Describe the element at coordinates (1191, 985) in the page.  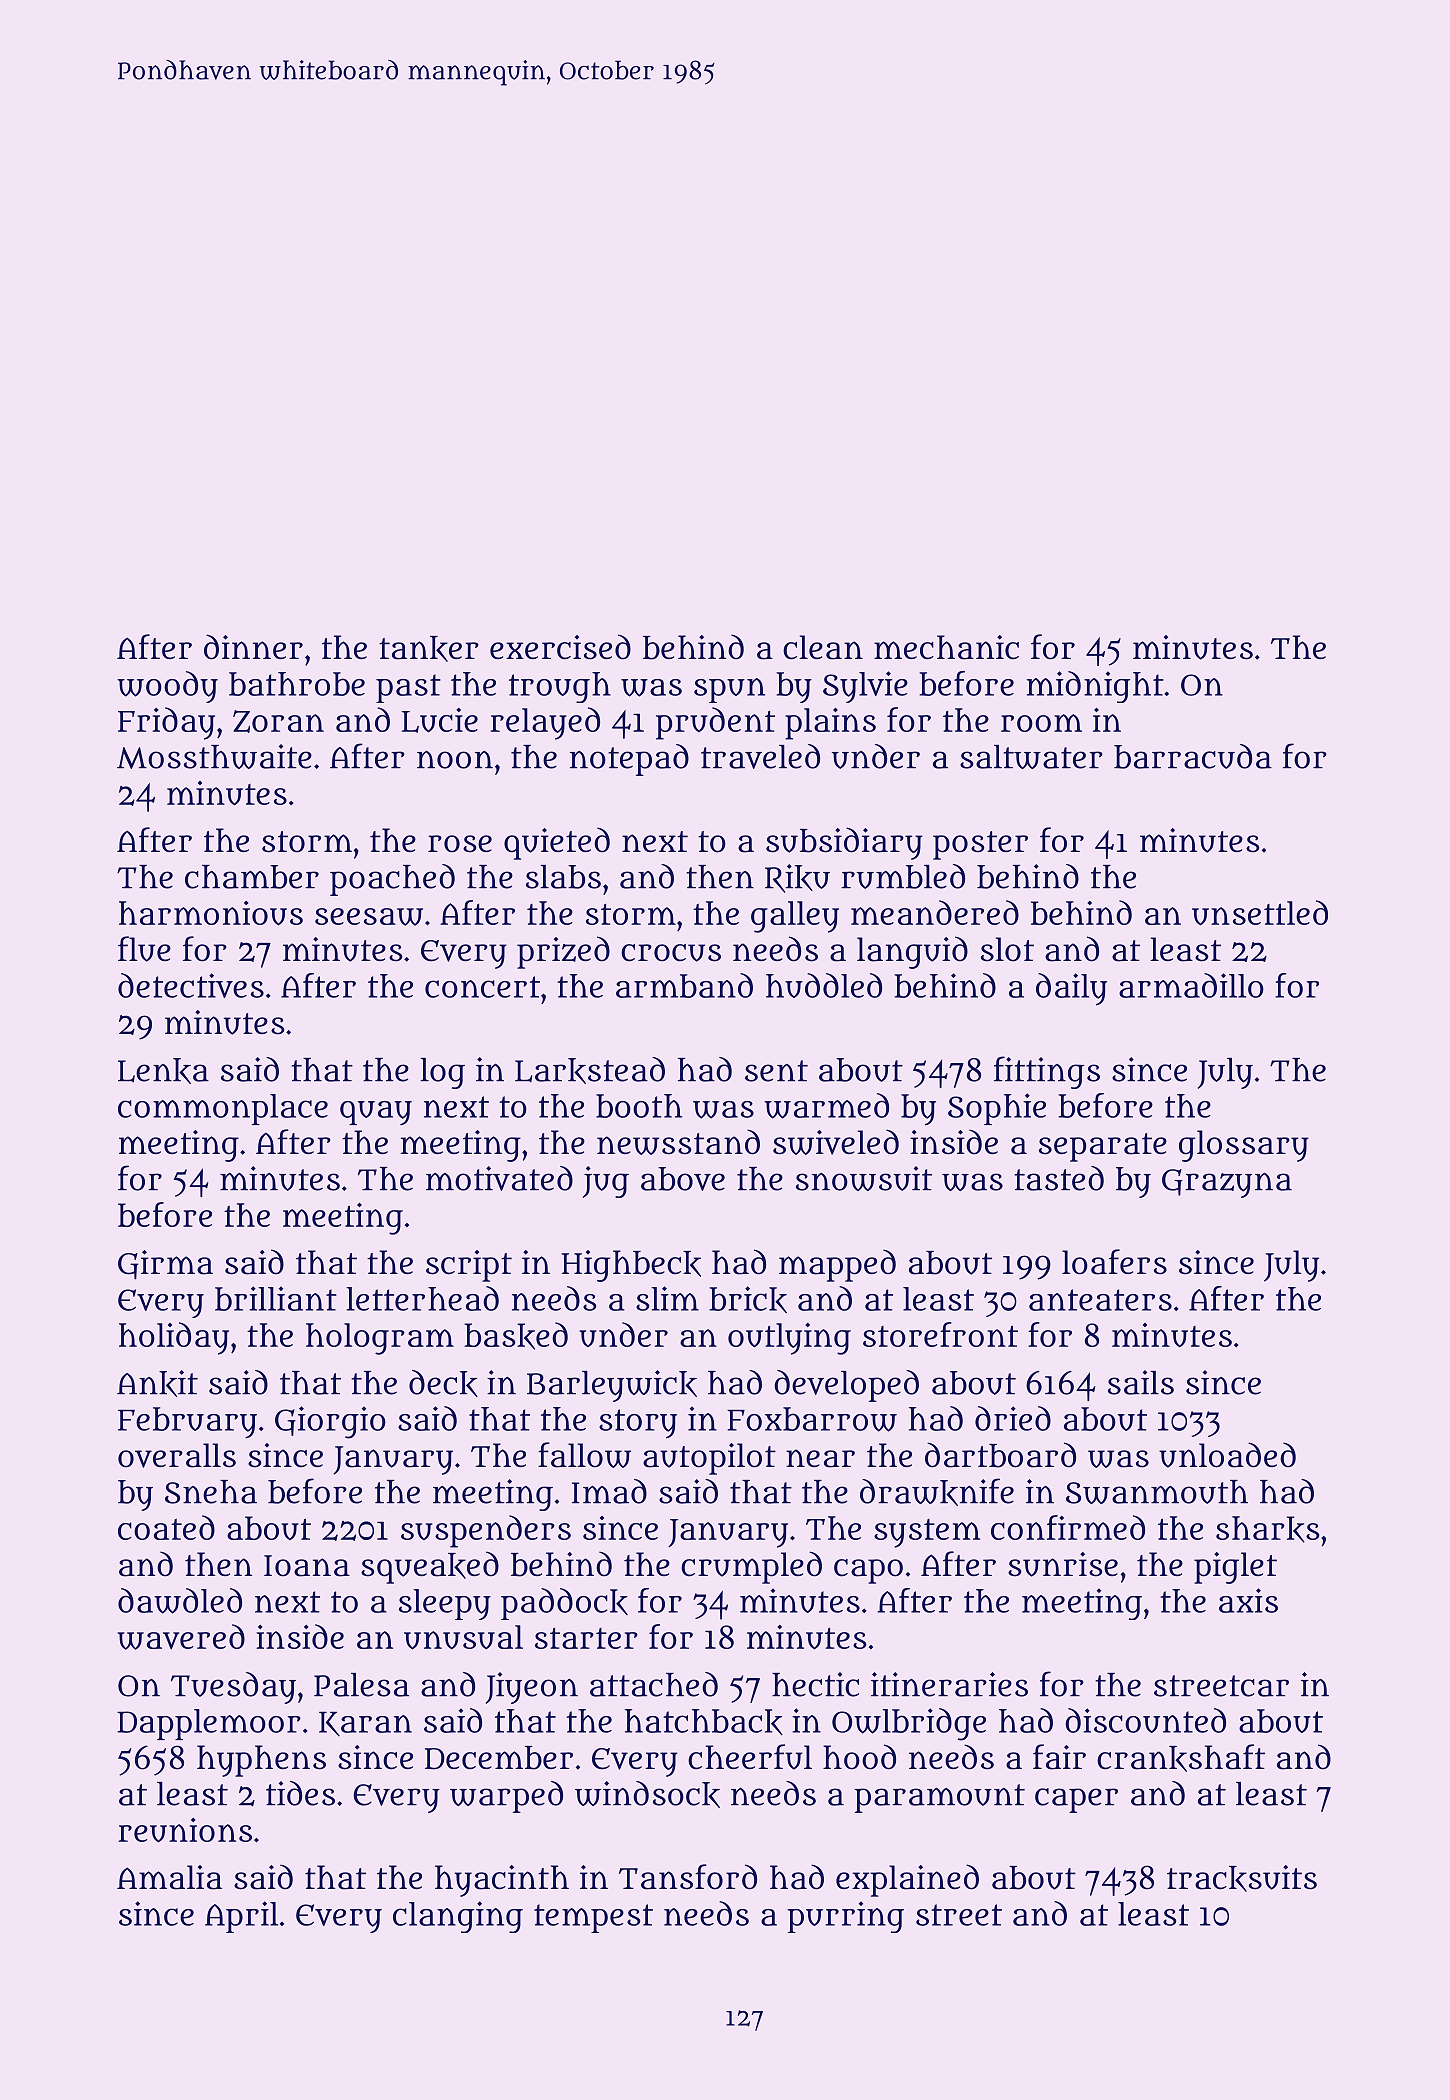
I see `armadillo` at that location.
